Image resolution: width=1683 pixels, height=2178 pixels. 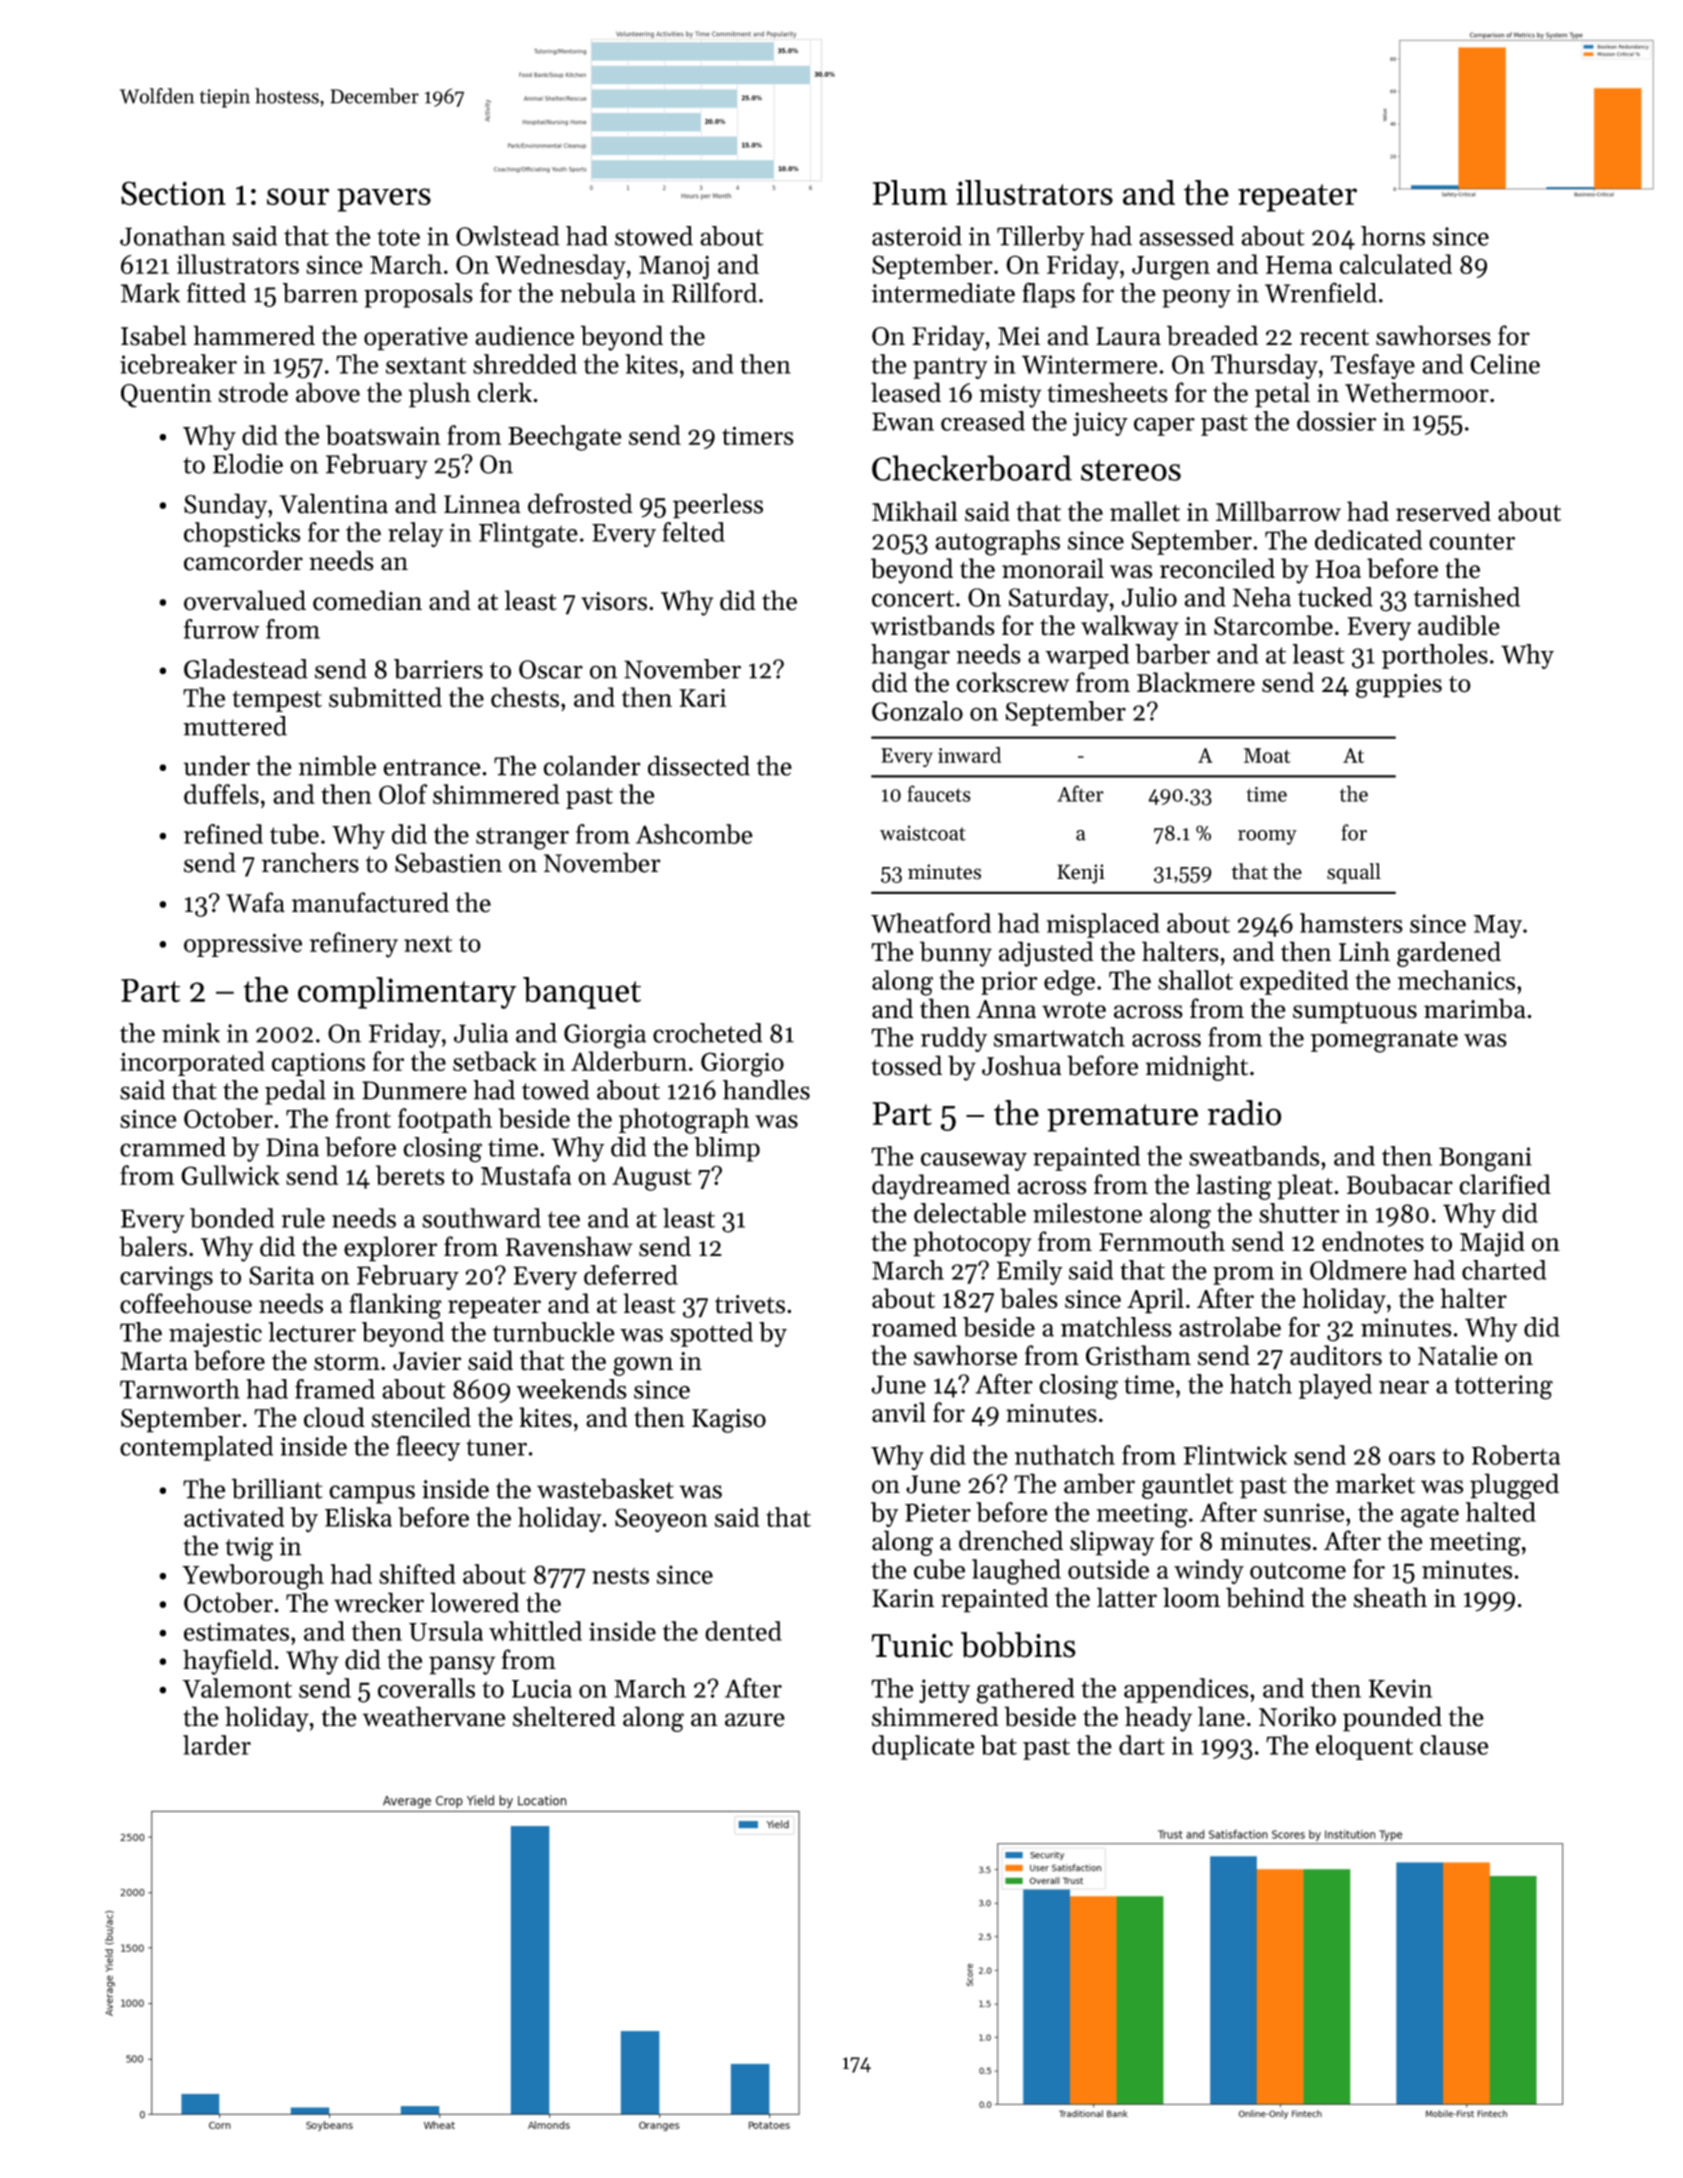 I want to click on plugged, so click(x=1514, y=1486).
